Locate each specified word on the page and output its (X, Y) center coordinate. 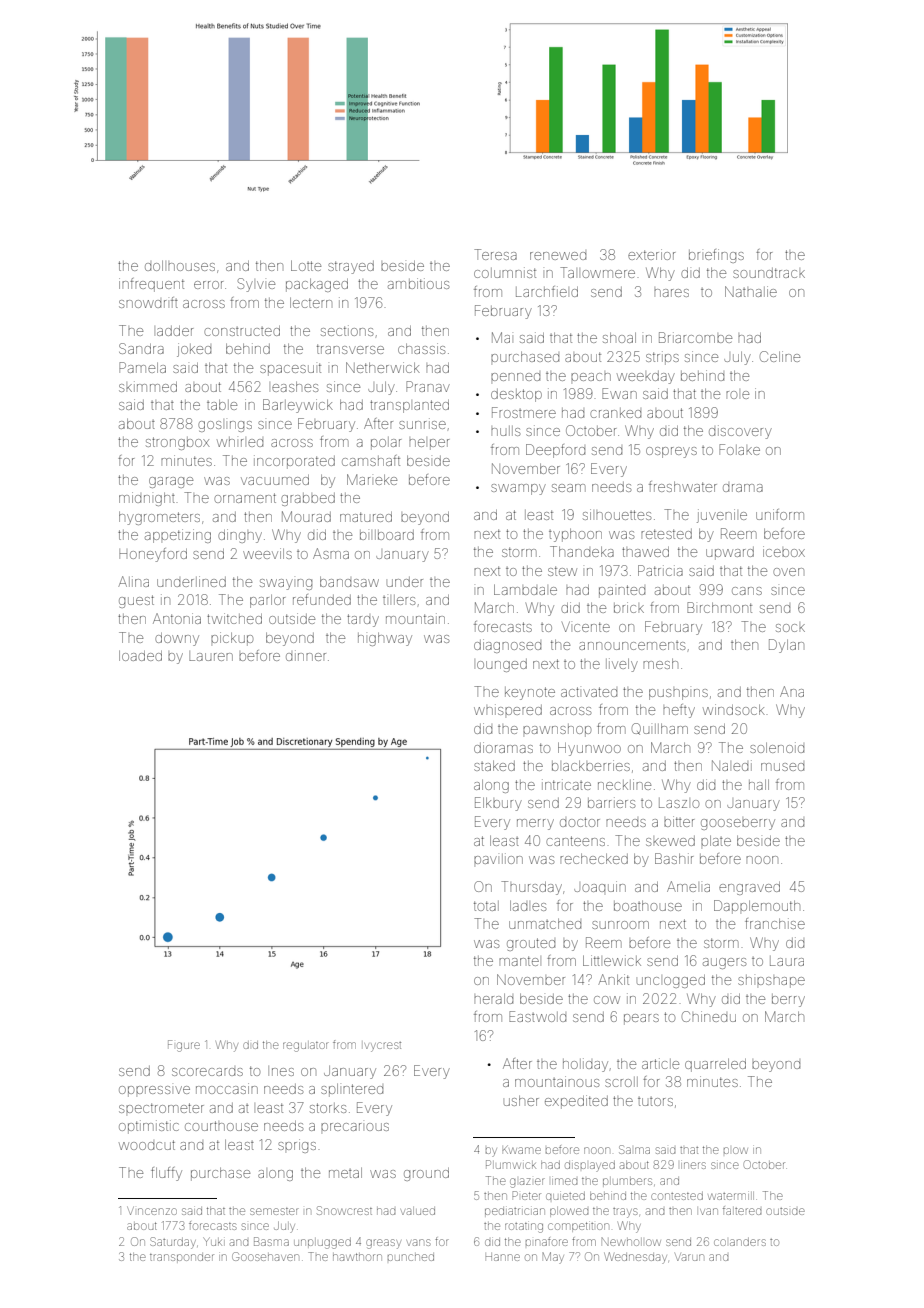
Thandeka (582, 551)
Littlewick (612, 960)
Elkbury (498, 804)
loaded (140, 656)
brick (629, 607)
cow (607, 1000)
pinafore (547, 1241)
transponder (182, 1257)
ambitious (418, 283)
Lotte (306, 265)
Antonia (177, 618)
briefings (716, 256)
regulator (305, 1047)
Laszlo (679, 803)
